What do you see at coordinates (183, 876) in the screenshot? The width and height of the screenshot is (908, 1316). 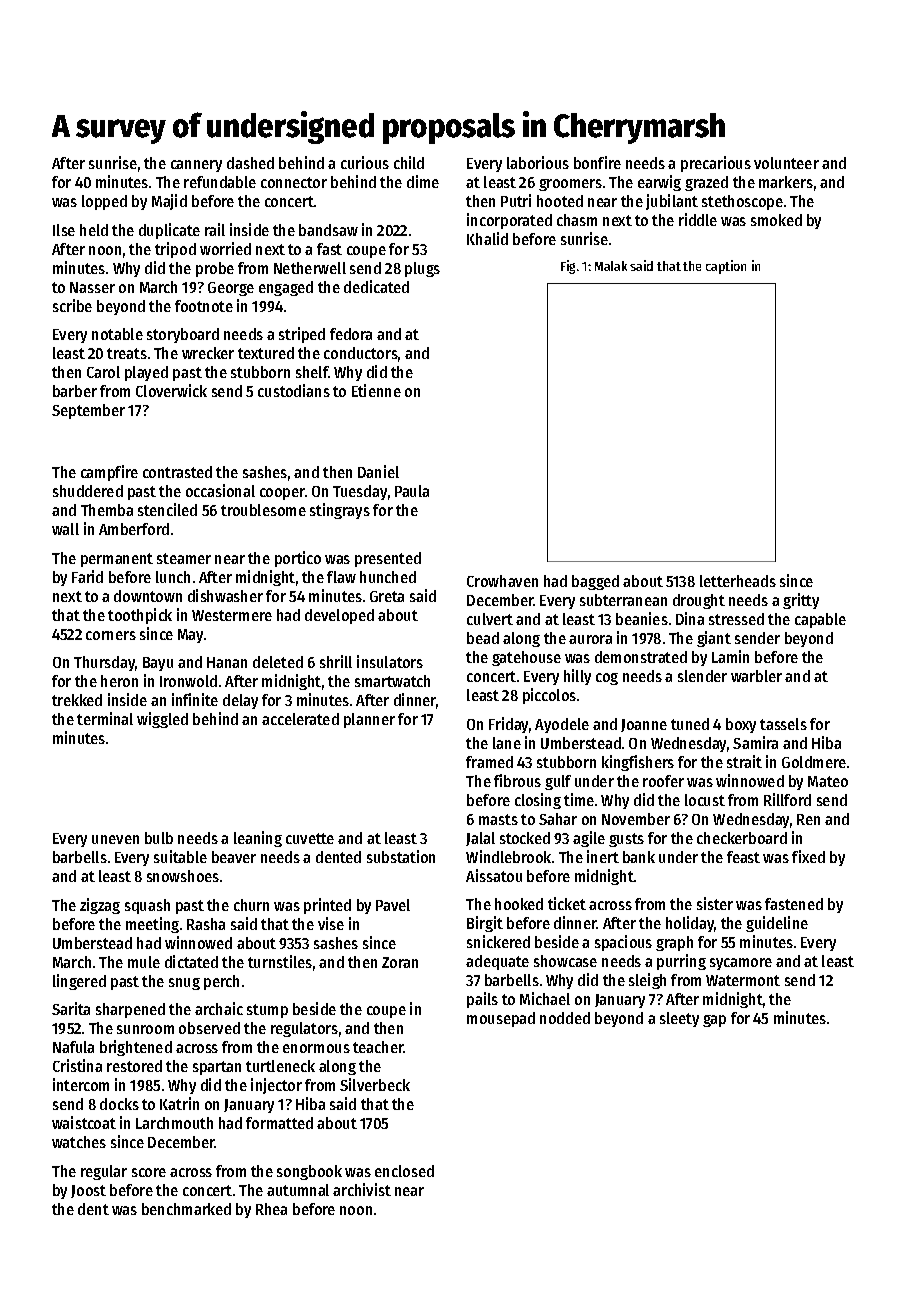 I see `snowshoes` at bounding box center [183, 876].
